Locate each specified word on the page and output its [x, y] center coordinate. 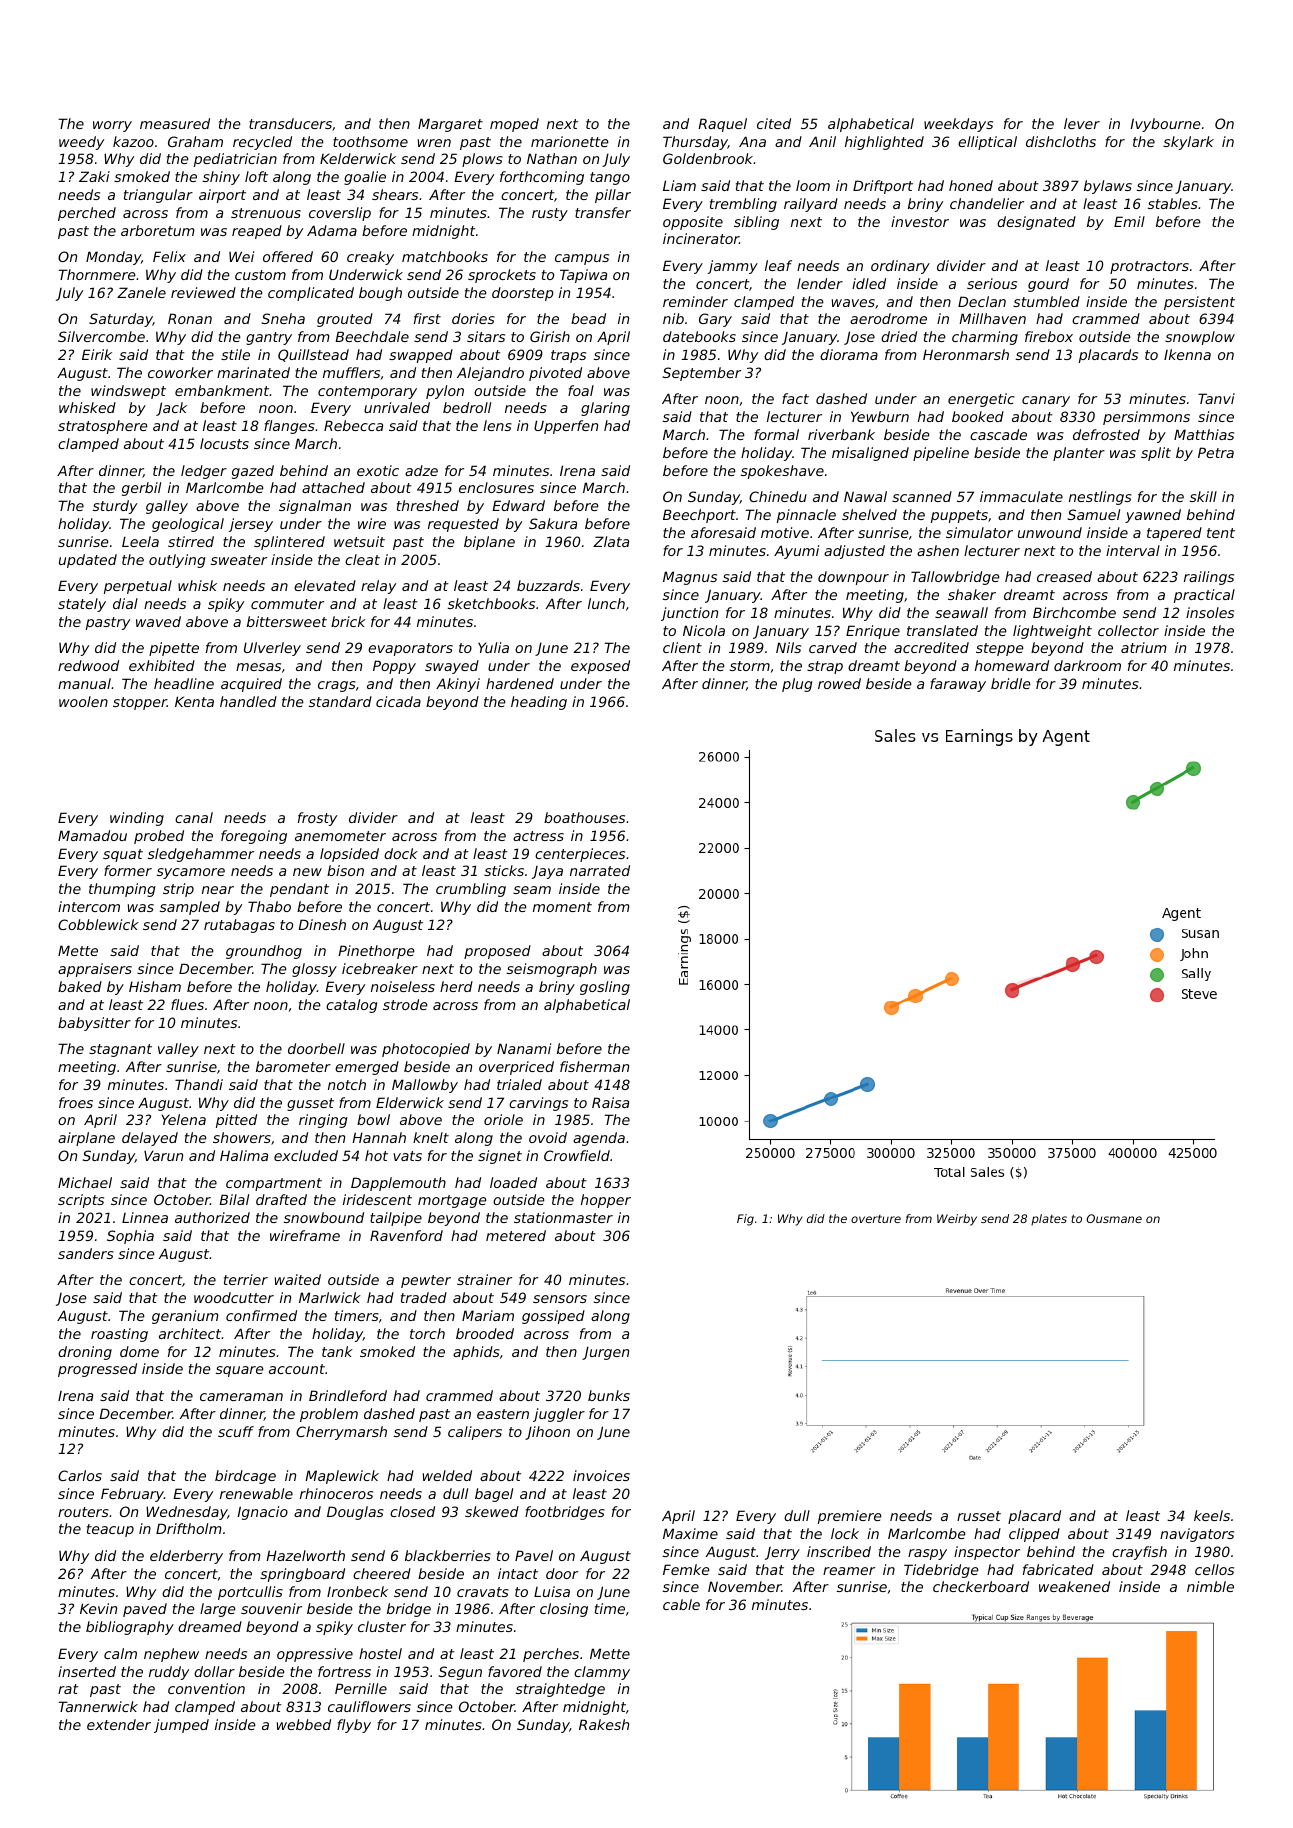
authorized [212, 1217]
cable [681, 1604]
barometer [293, 1066]
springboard [302, 1575]
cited [774, 123]
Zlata [611, 541]
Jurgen [605, 1353]
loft [256, 176]
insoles [1210, 612]
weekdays [958, 125]
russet [979, 1516]
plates [1049, 1219]
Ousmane [1114, 1218]
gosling [605, 988]
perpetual [138, 587]
